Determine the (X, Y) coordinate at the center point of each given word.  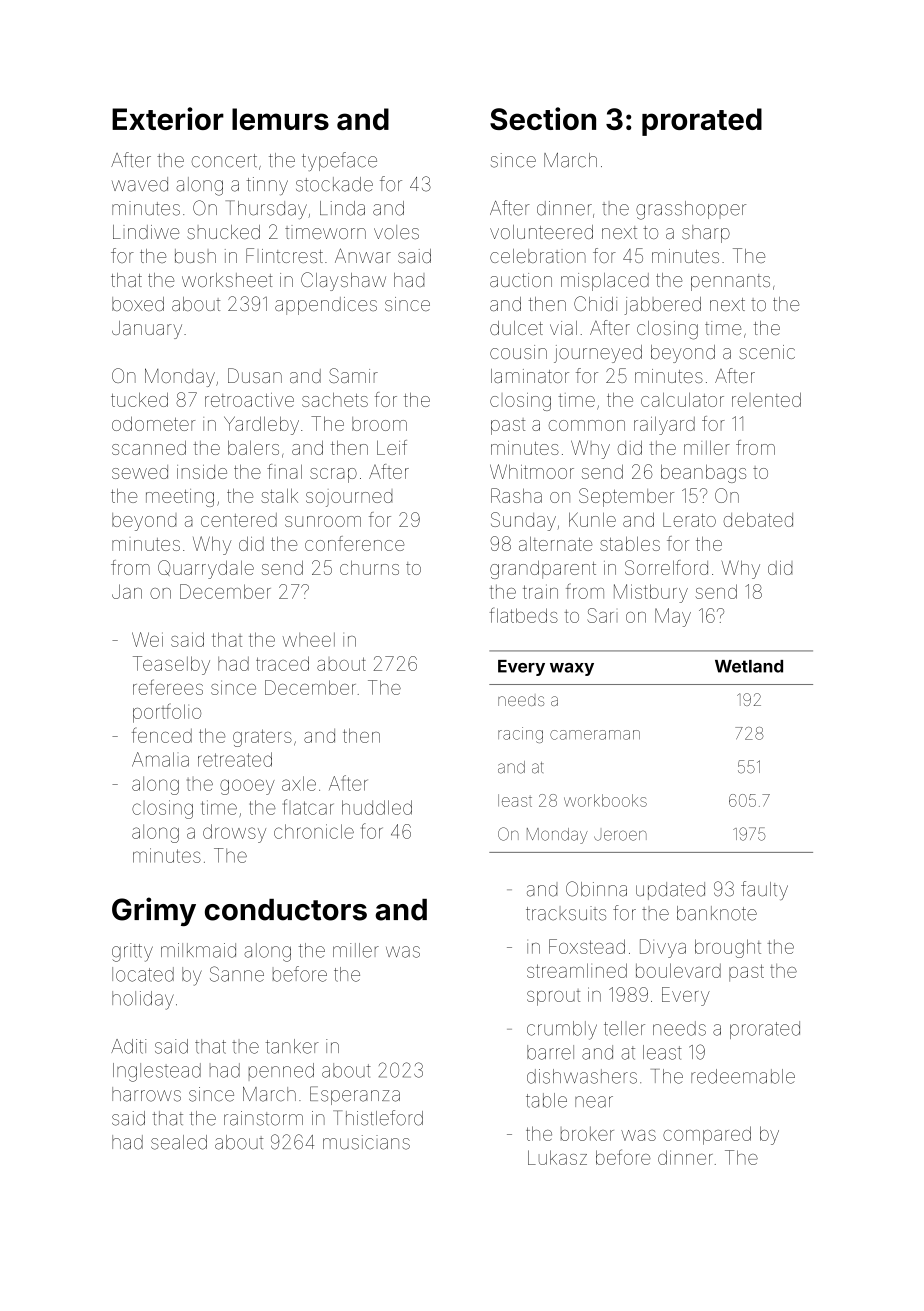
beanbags (703, 474)
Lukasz (557, 1157)
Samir (353, 375)
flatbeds (524, 615)
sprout (553, 997)
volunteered (541, 232)
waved (140, 184)
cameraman (595, 735)
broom (379, 424)
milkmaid (198, 950)
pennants (730, 282)
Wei (147, 639)
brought (728, 948)
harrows (146, 1094)
